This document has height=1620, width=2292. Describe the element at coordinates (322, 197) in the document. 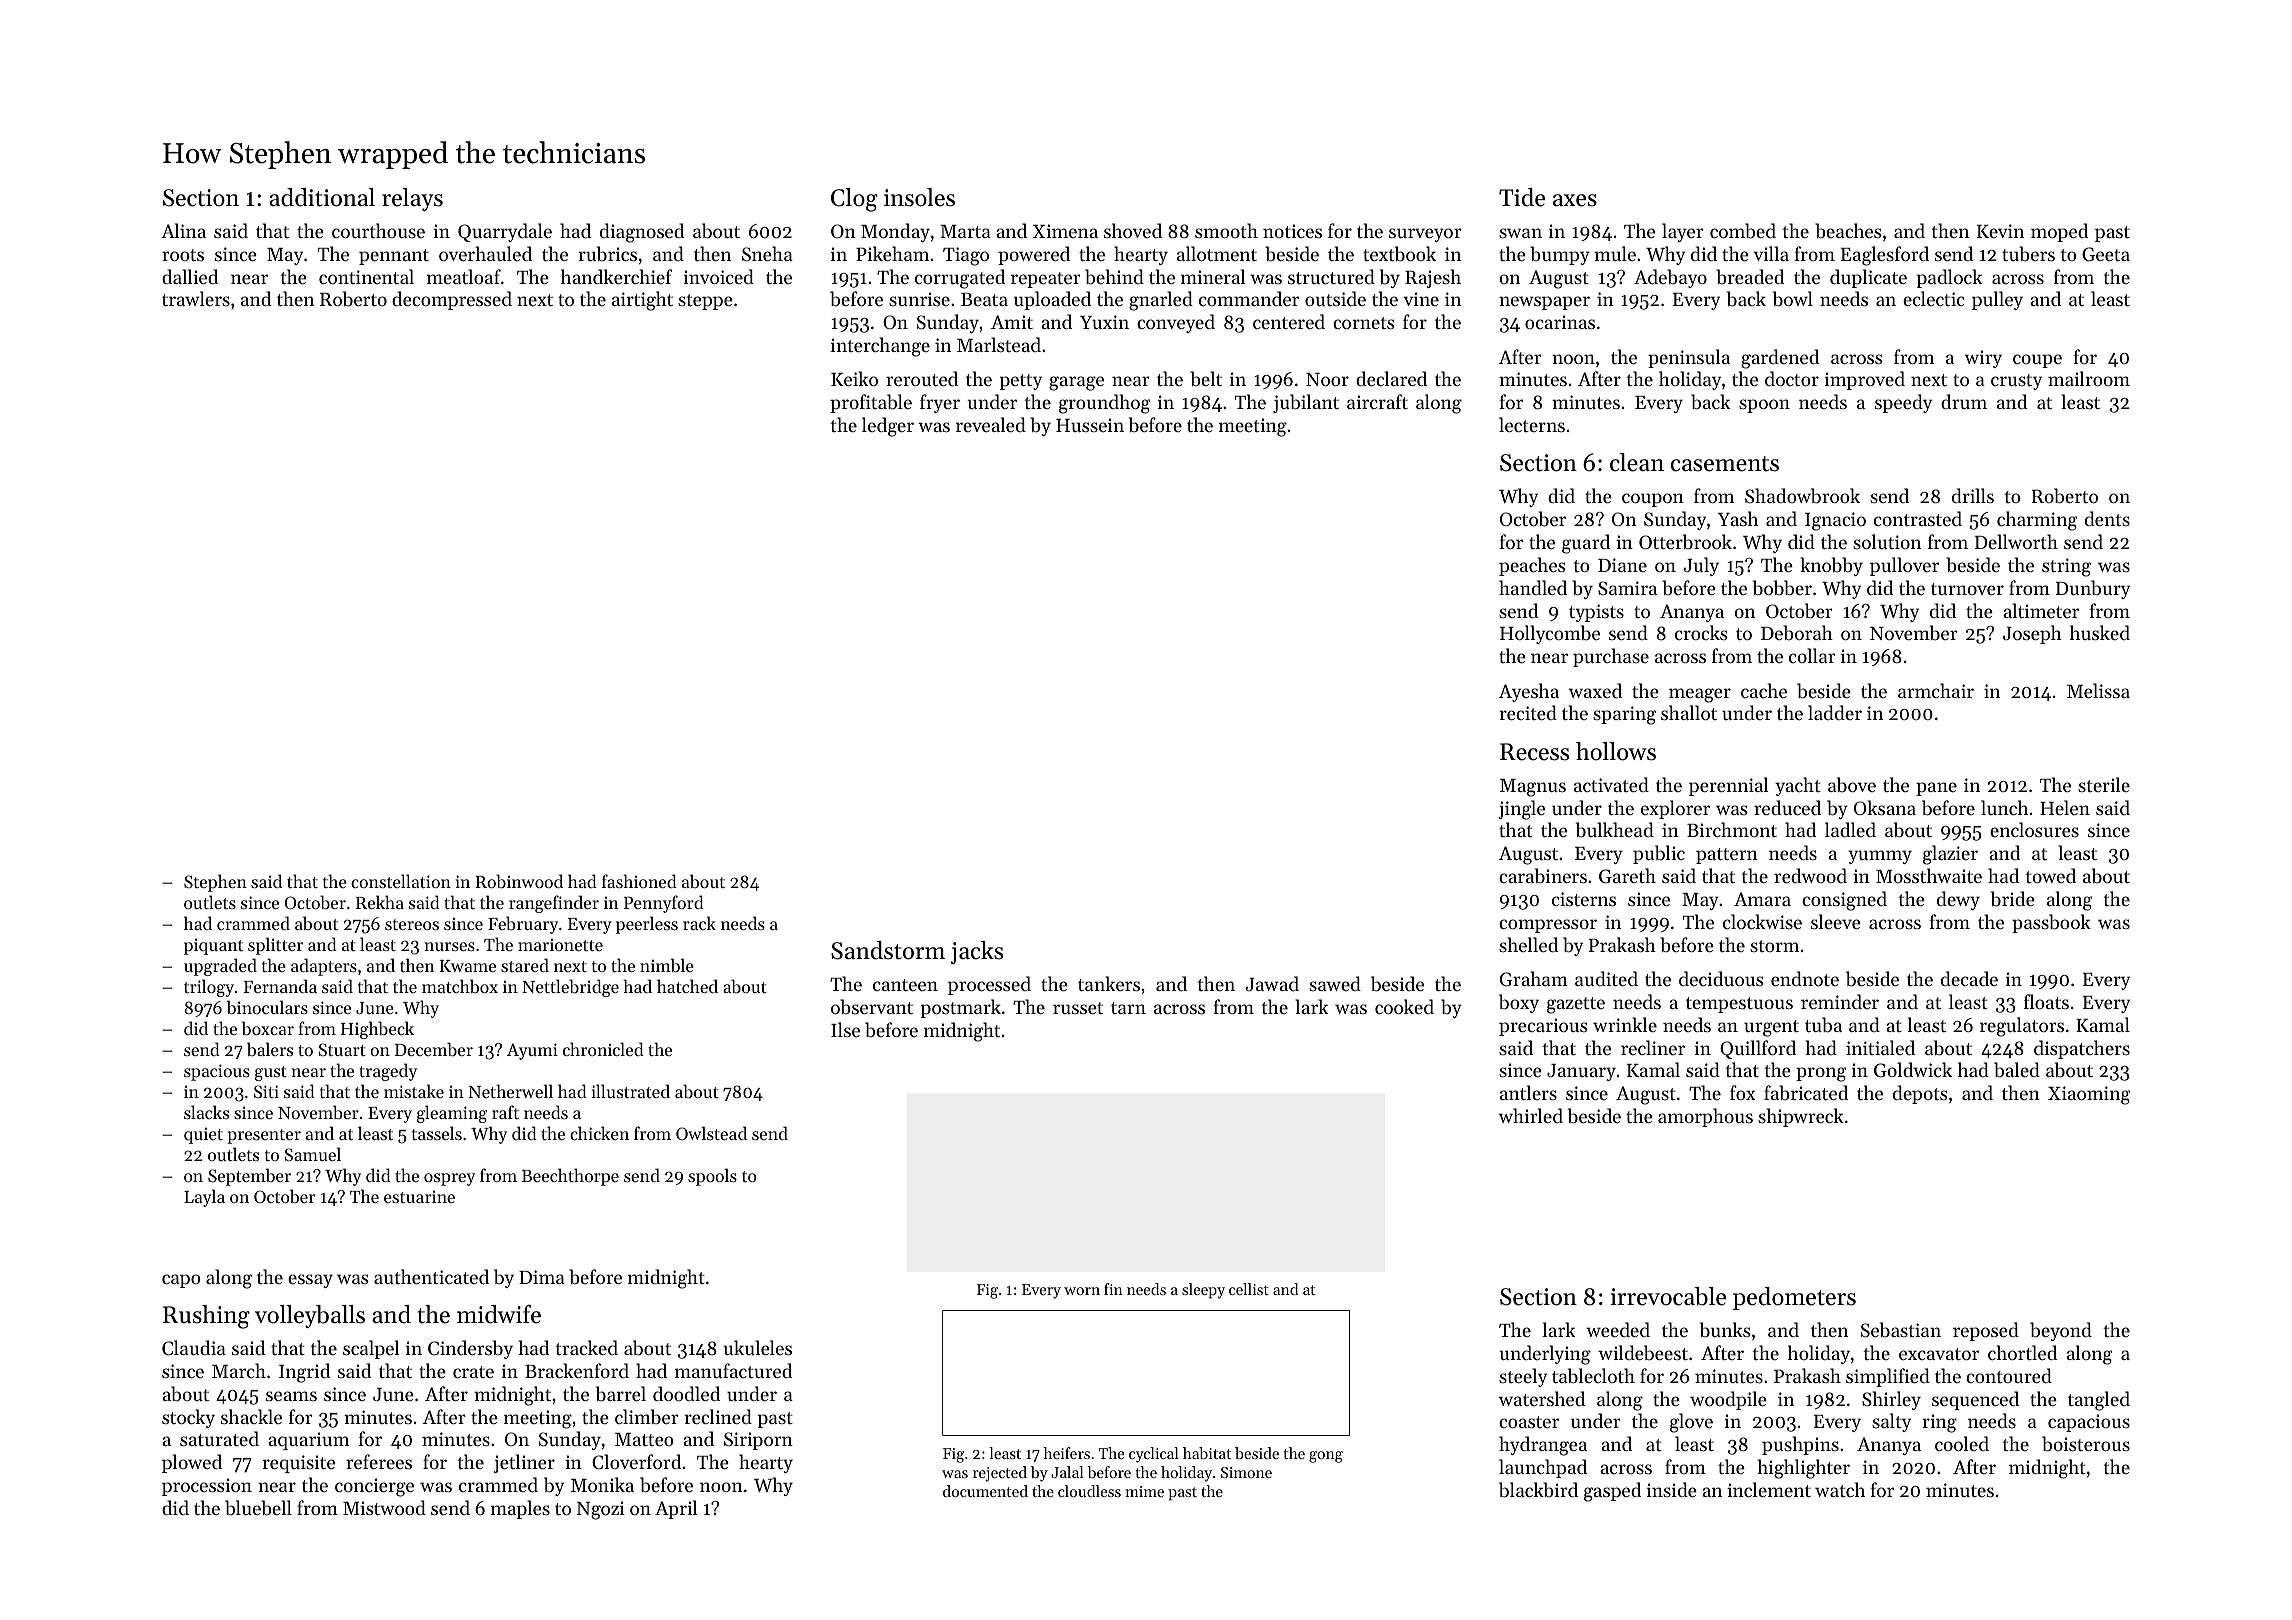

I see `additional` at that location.
